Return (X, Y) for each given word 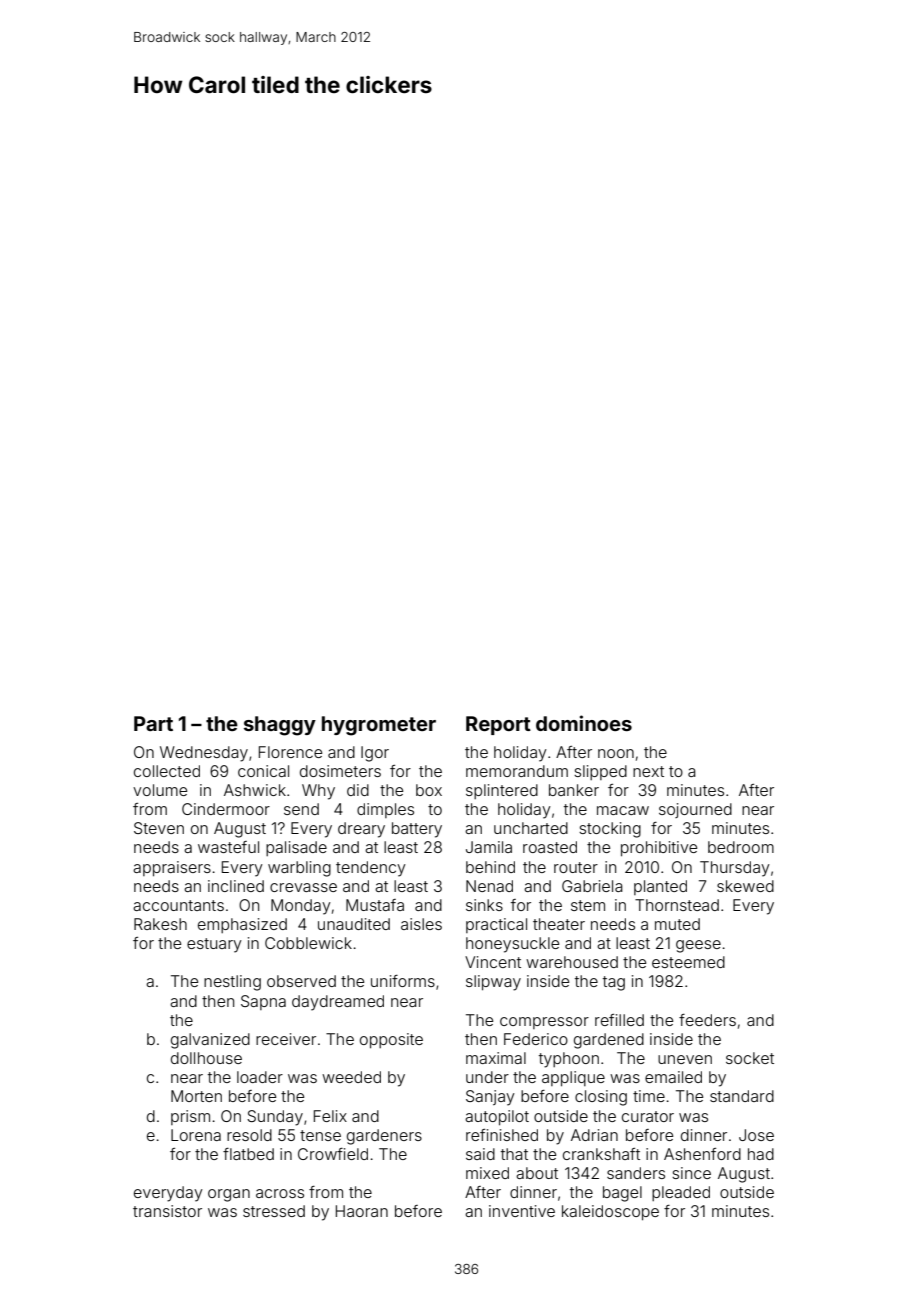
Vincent (493, 962)
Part (153, 723)
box (429, 790)
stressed (274, 1211)
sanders (636, 1173)
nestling (232, 983)
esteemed (688, 962)
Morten (196, 1096)
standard (742, 1096)
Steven (159, 828)
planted (660, 887)
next (648, 771)
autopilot (497, 1117)
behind (490, 867)
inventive (522, 1211)
